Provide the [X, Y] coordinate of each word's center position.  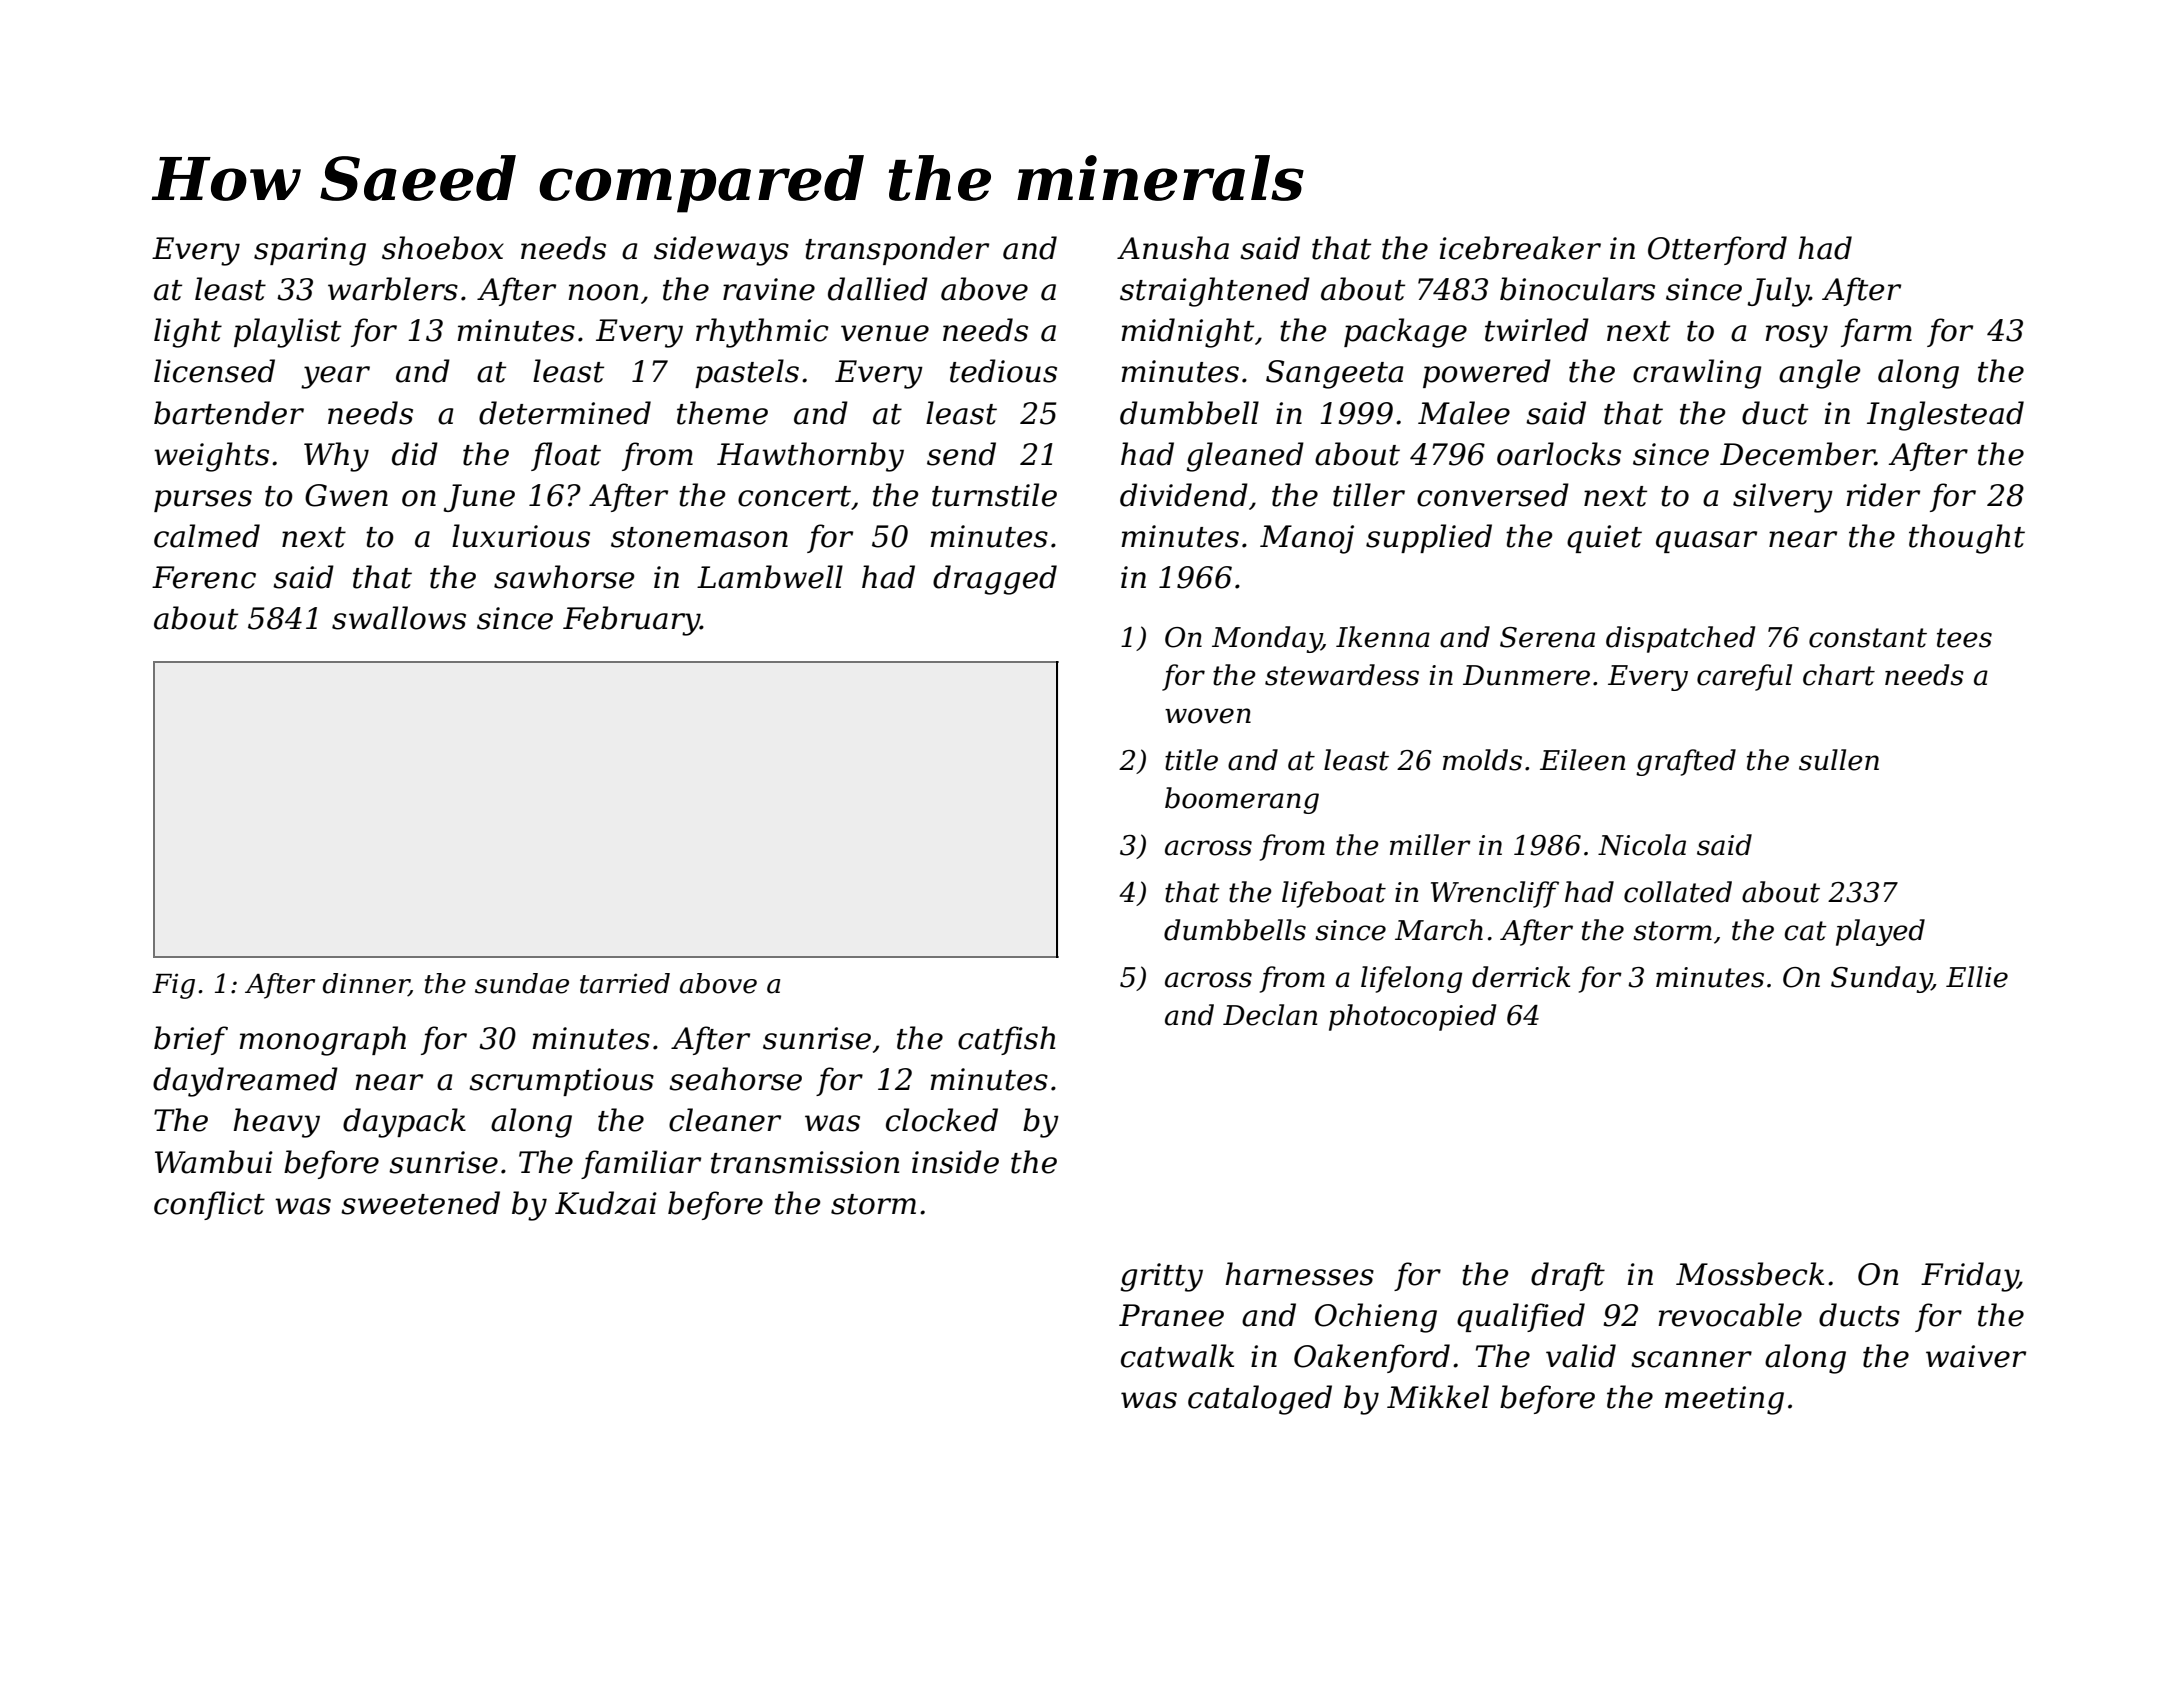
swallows [399, 618]
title [1191, 760]
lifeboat [1334, 894]
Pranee [1171, 1315]
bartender [229, 413]
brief [191, 1040]
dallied [878, 289]
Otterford [1717, 250]
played [1880, 932]
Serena [1547, 637]
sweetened [420, 1203]
